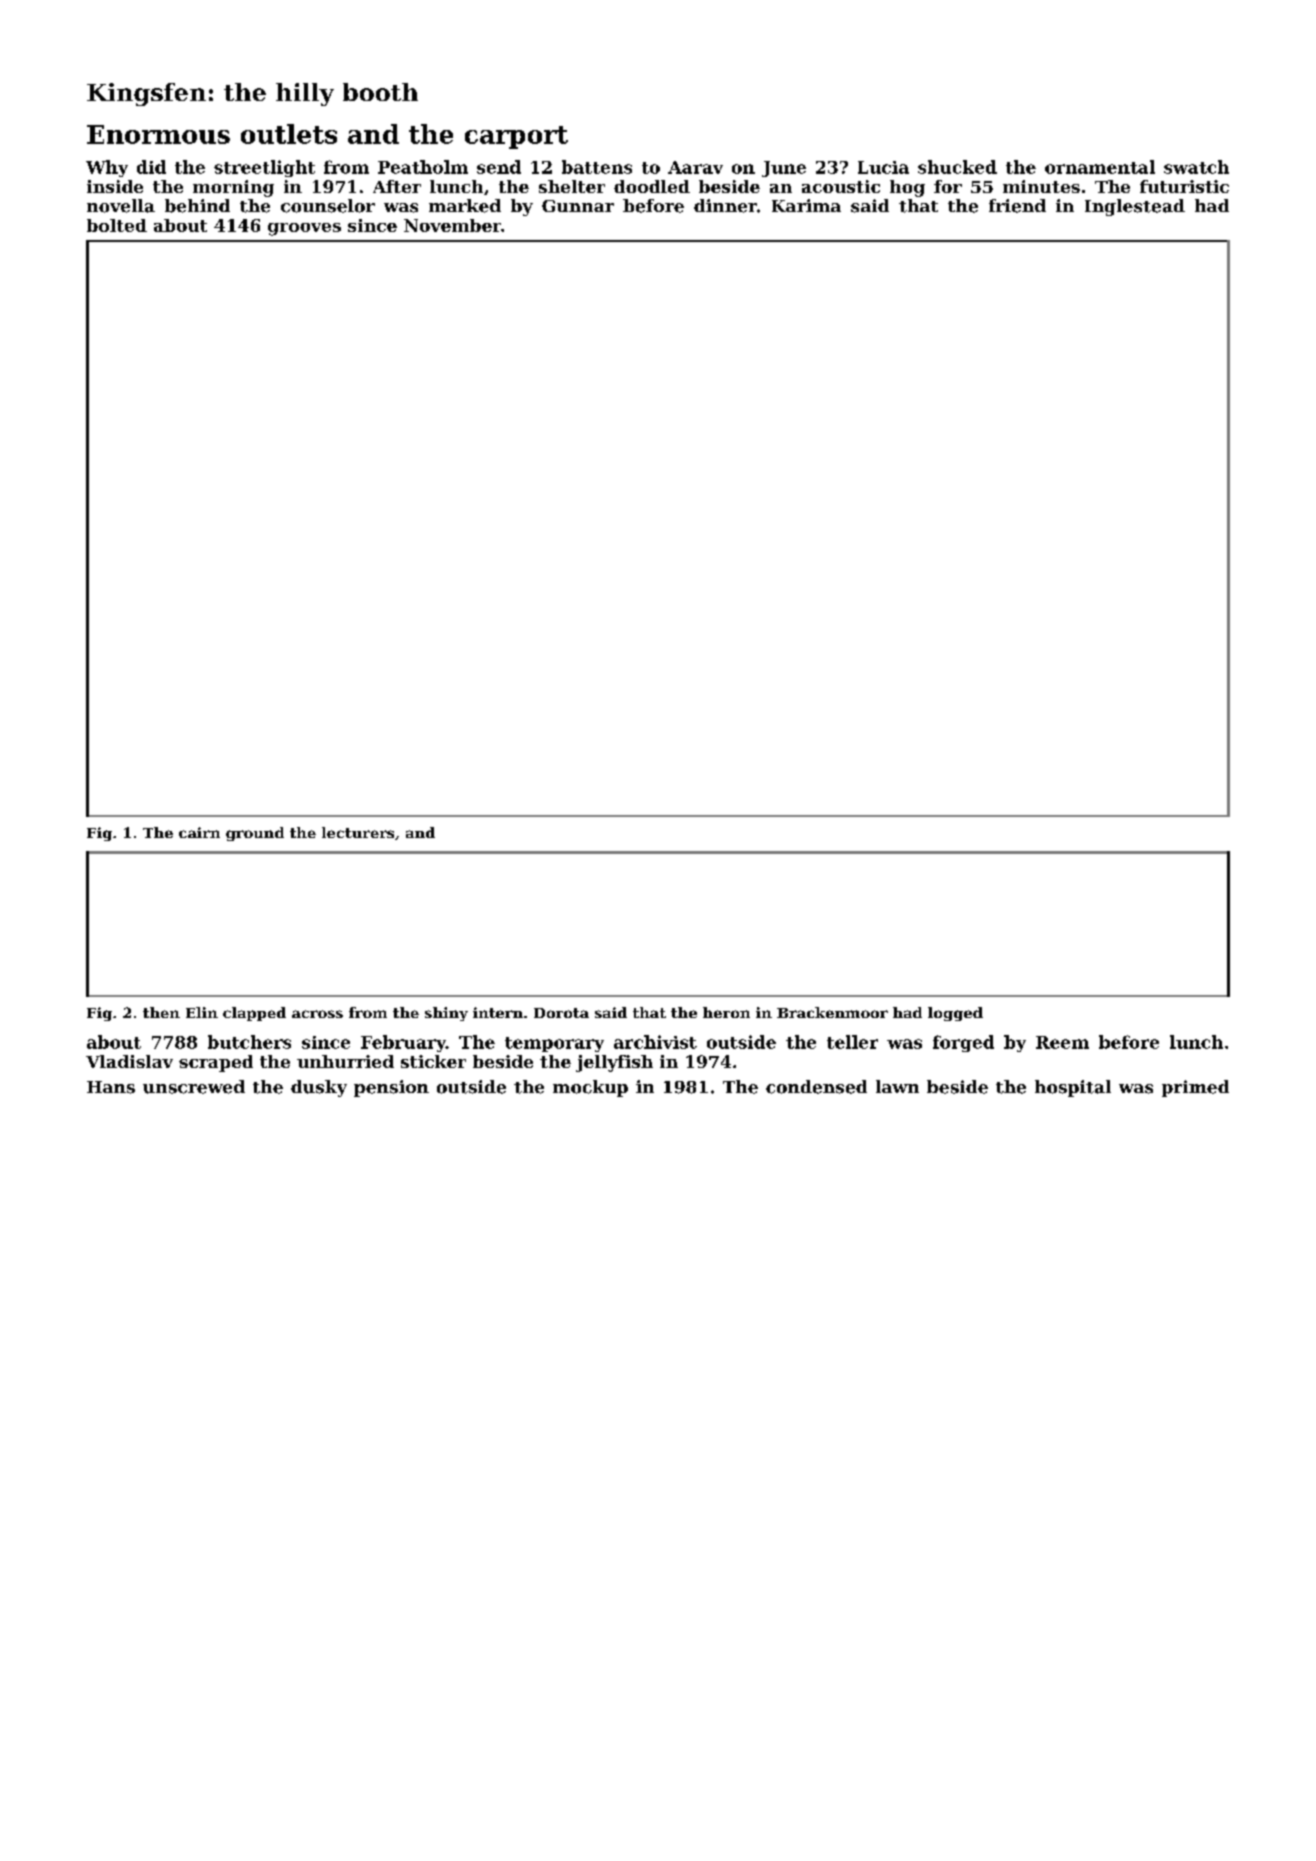 This document has width=1316, height=1861. I want to click on logged, so click(955, 1014).
